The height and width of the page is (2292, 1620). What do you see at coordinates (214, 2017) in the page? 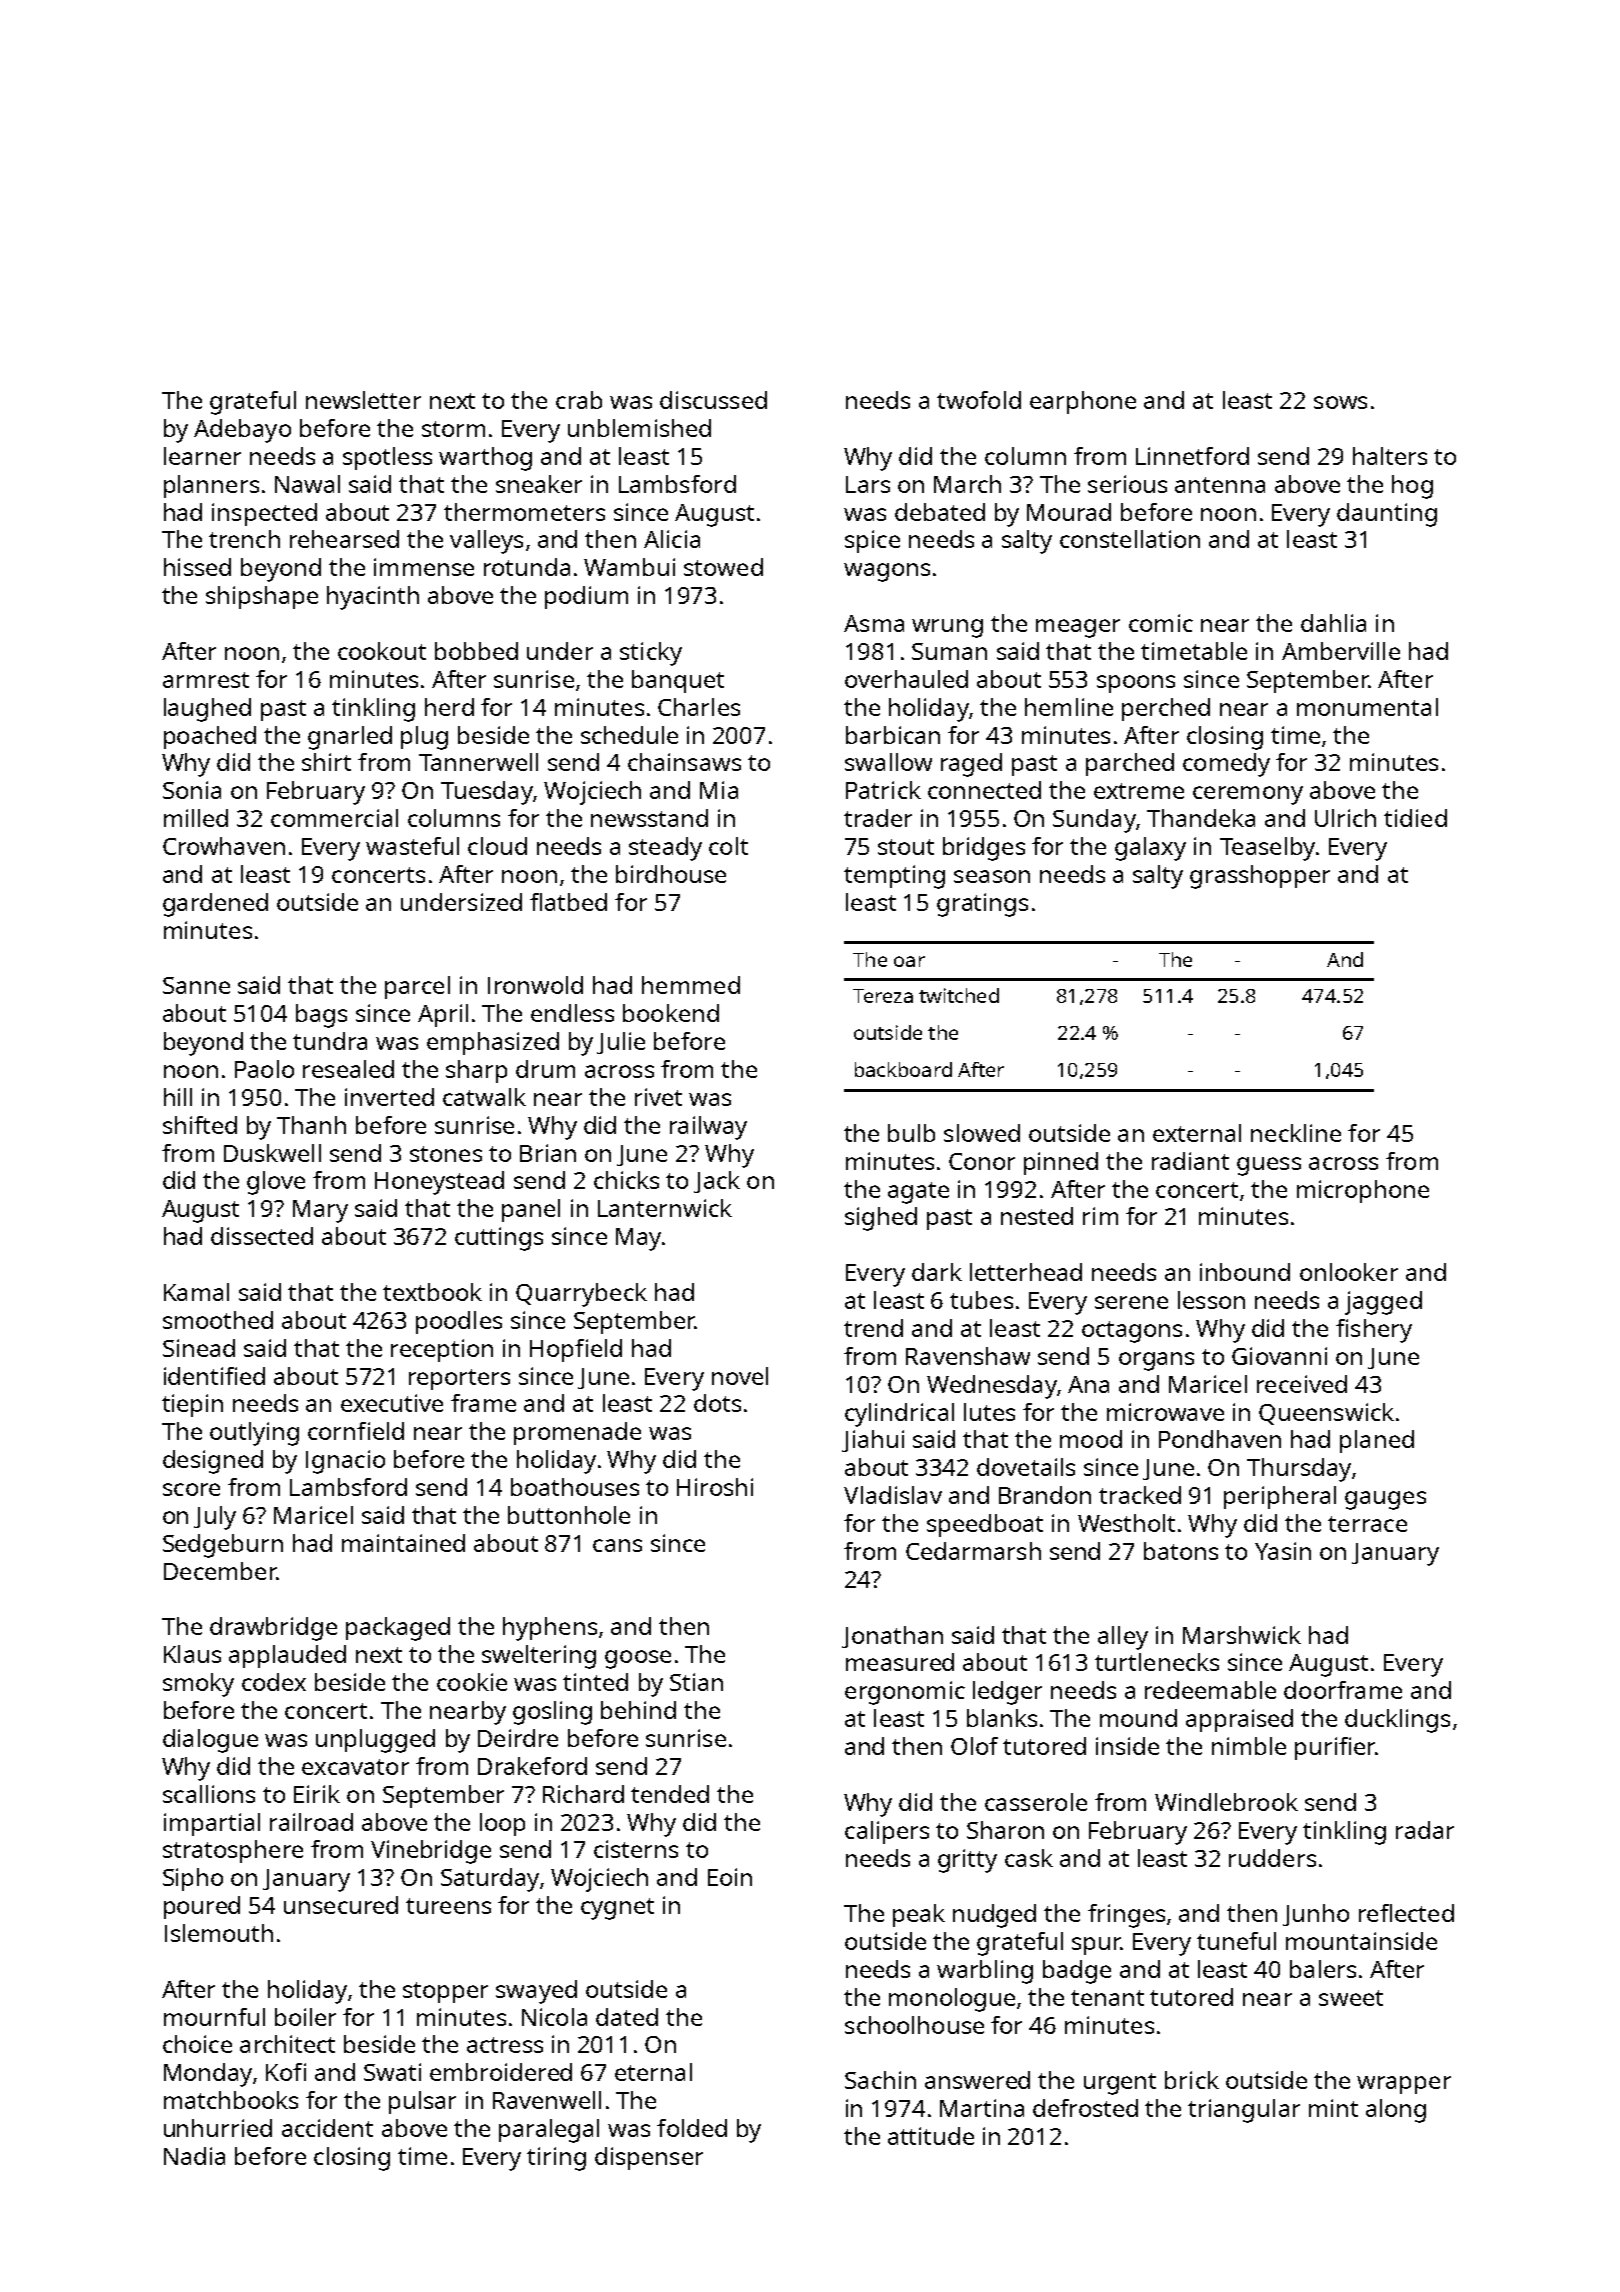
I see `mournful` at bounding box center [214, 2017].
